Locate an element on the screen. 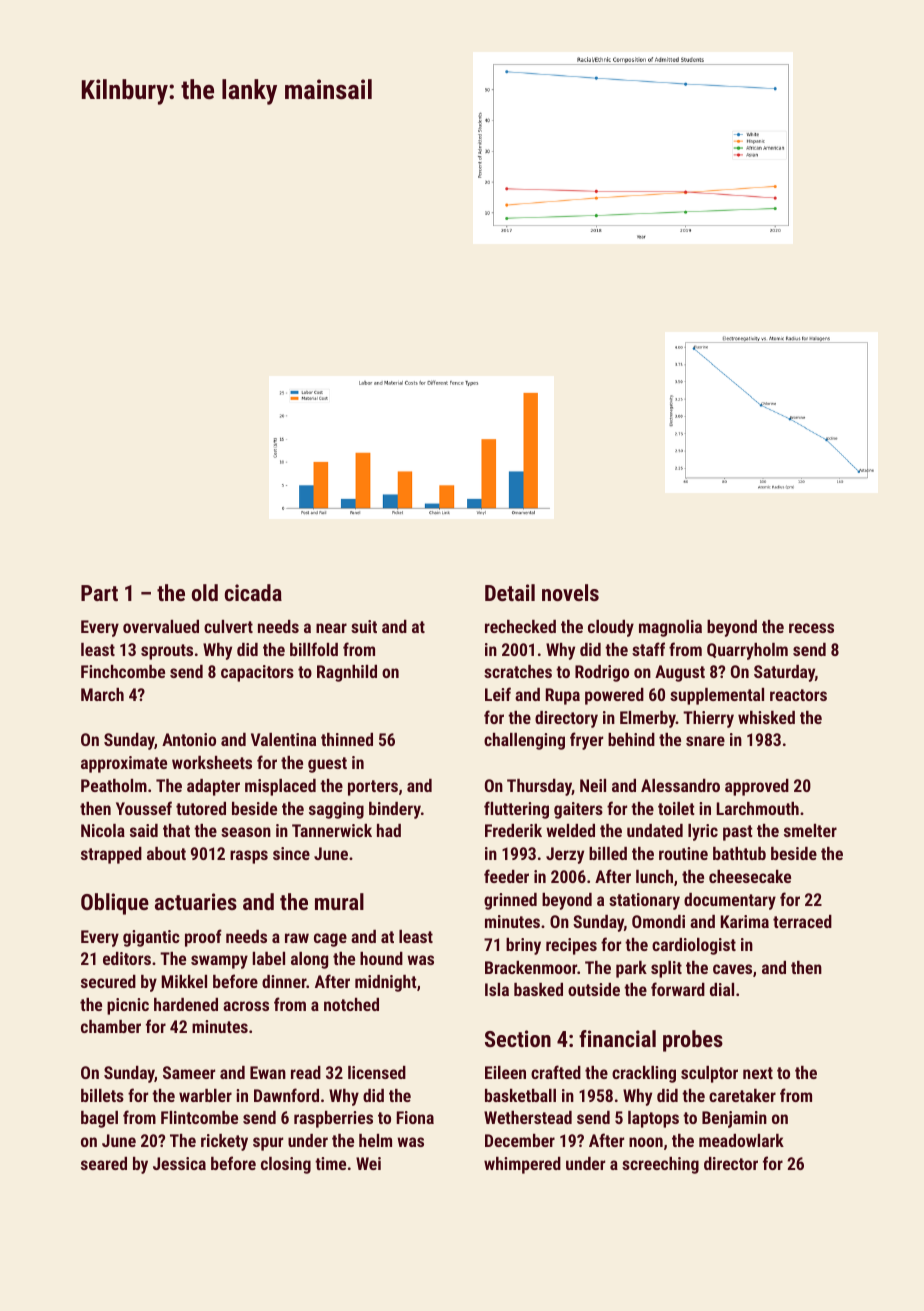 Image resolution: width=924 pixels, height=1311 pixels. rechecked is located at coordinates (520, 626).
